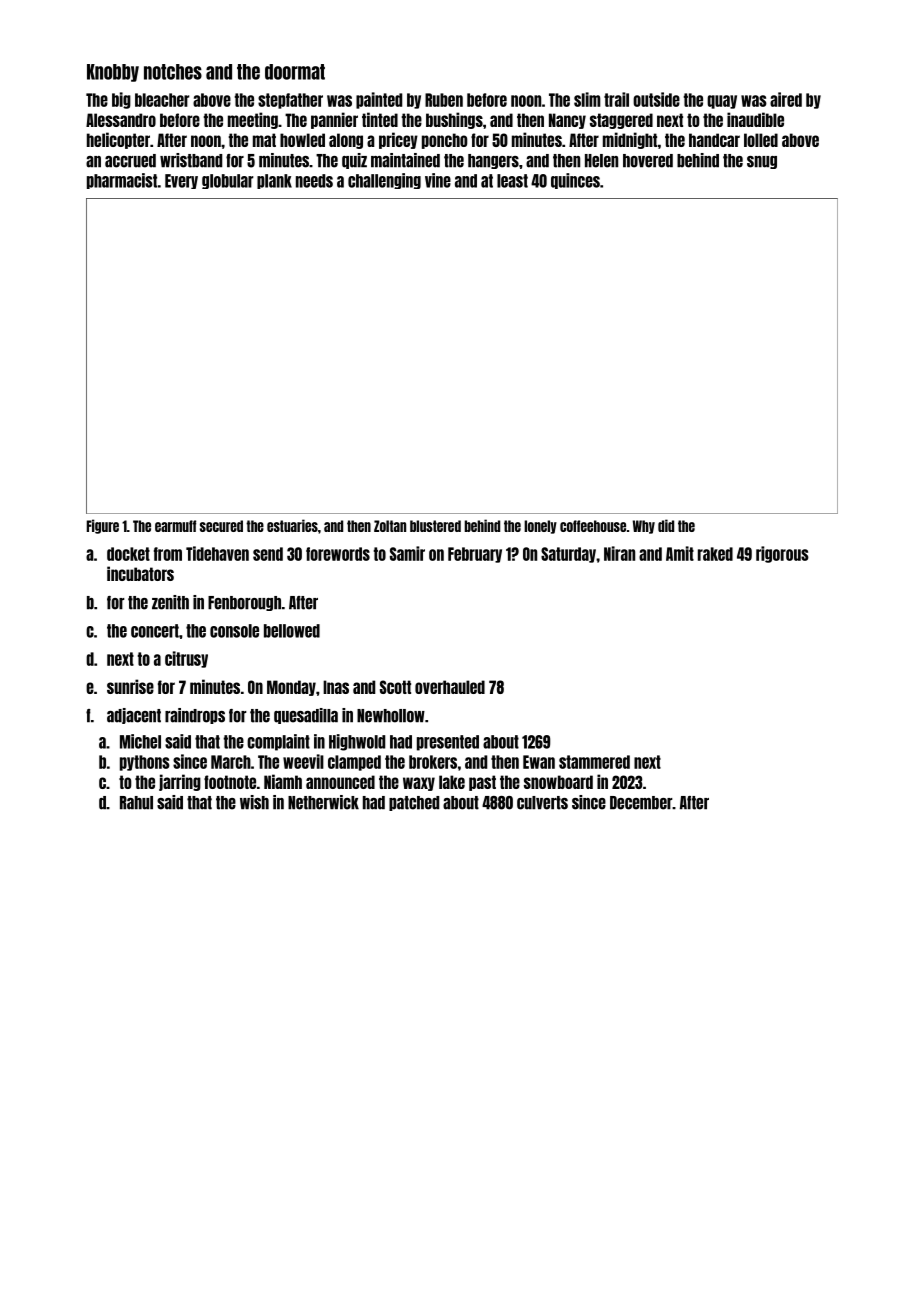  What do you see at coordinates (414, 803) in the image?
I see `patched` at bounding box center [414, 803].
